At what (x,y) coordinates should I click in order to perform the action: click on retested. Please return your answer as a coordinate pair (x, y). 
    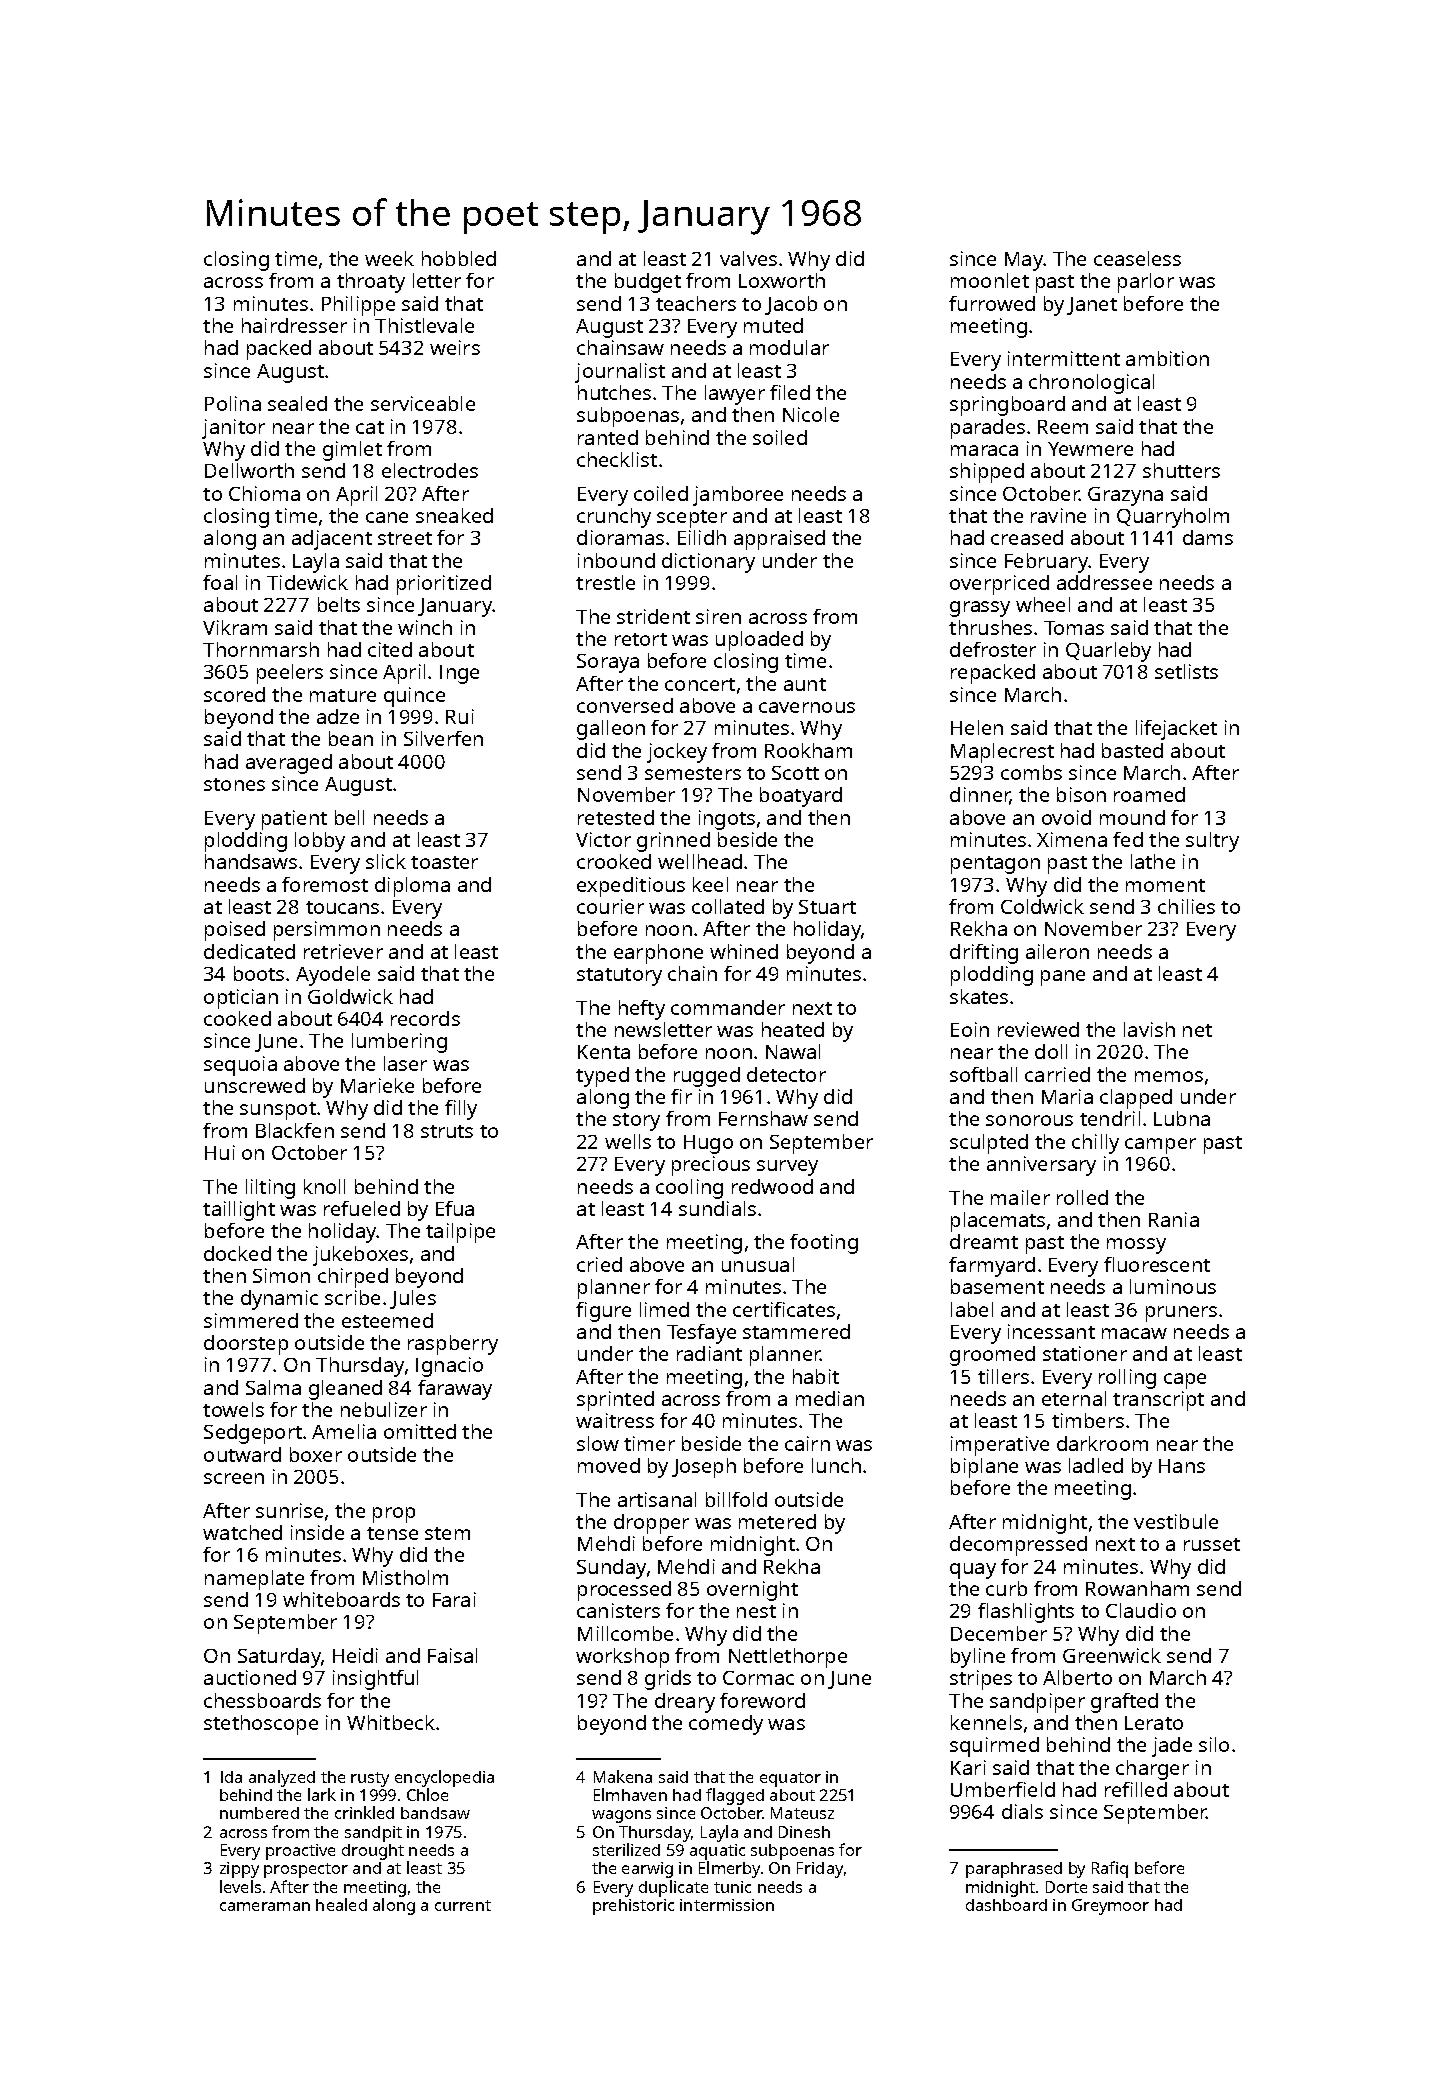
    Looking at the image, I should click on (616, 817).
